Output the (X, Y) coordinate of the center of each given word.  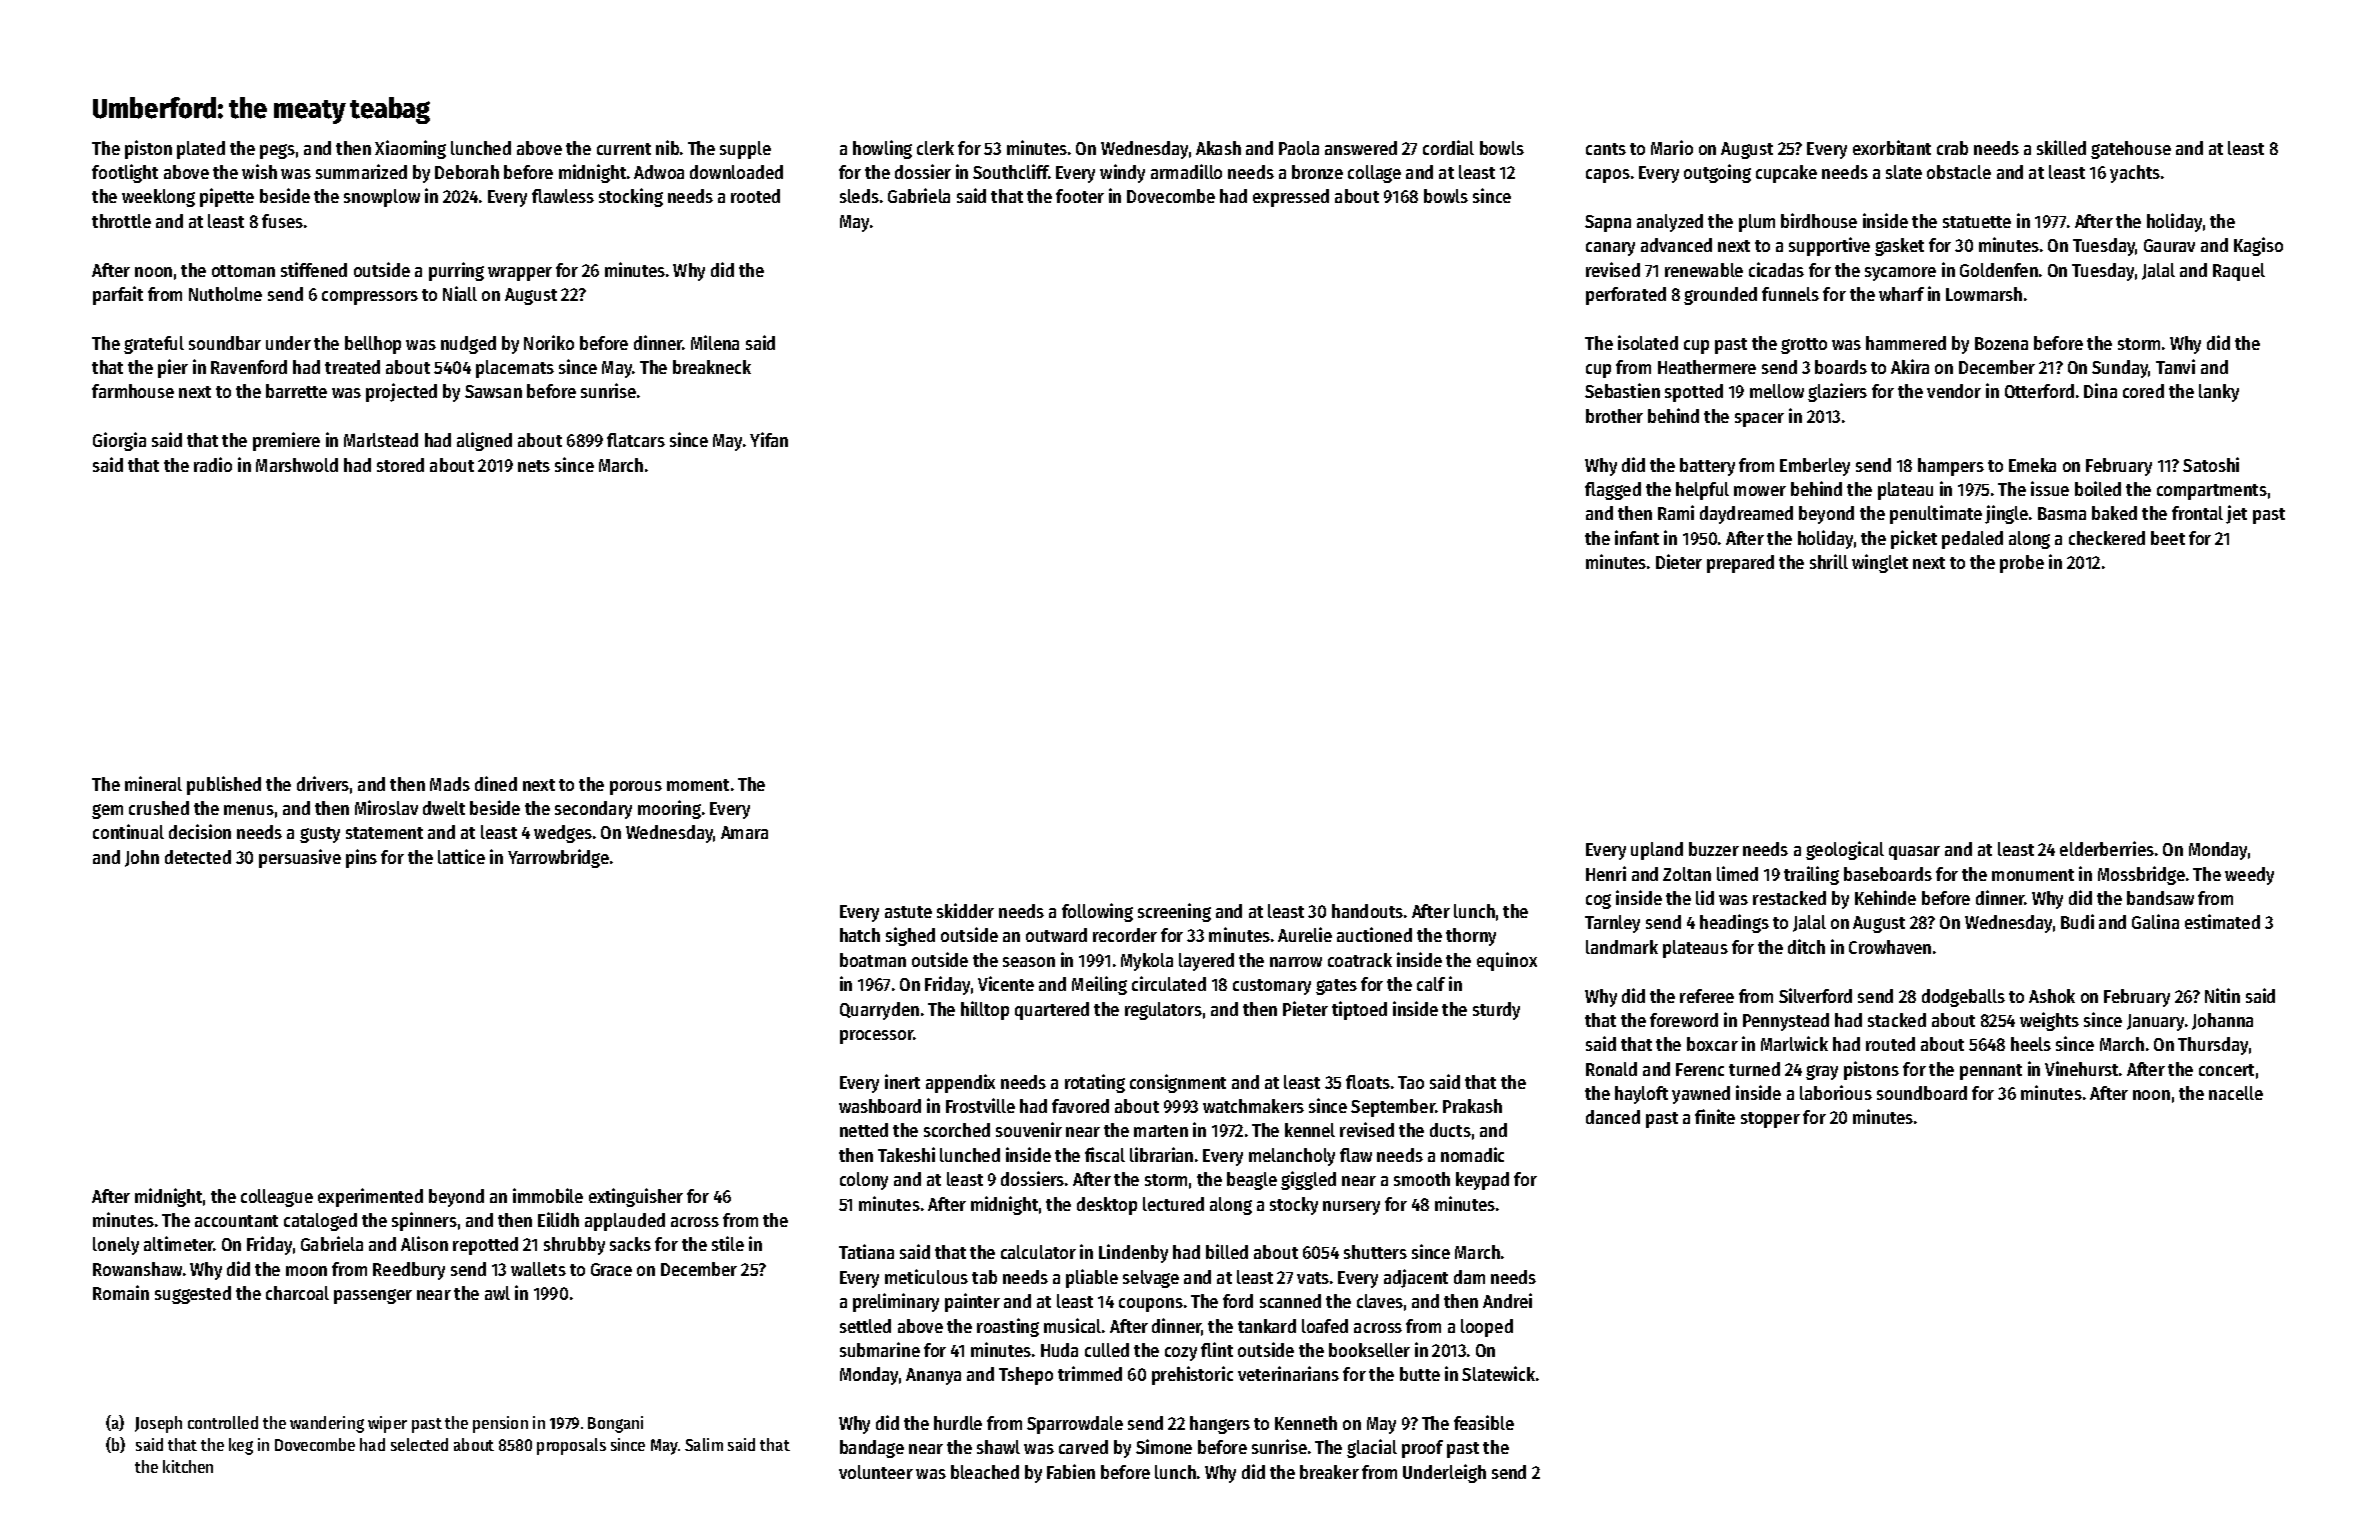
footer (1080, 196)
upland (1657, 851)
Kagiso (2258, 246)
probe (2022, 564)
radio (213, 464)
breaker (1329, 1472)
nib (667, 147)
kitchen (188, 1466)
